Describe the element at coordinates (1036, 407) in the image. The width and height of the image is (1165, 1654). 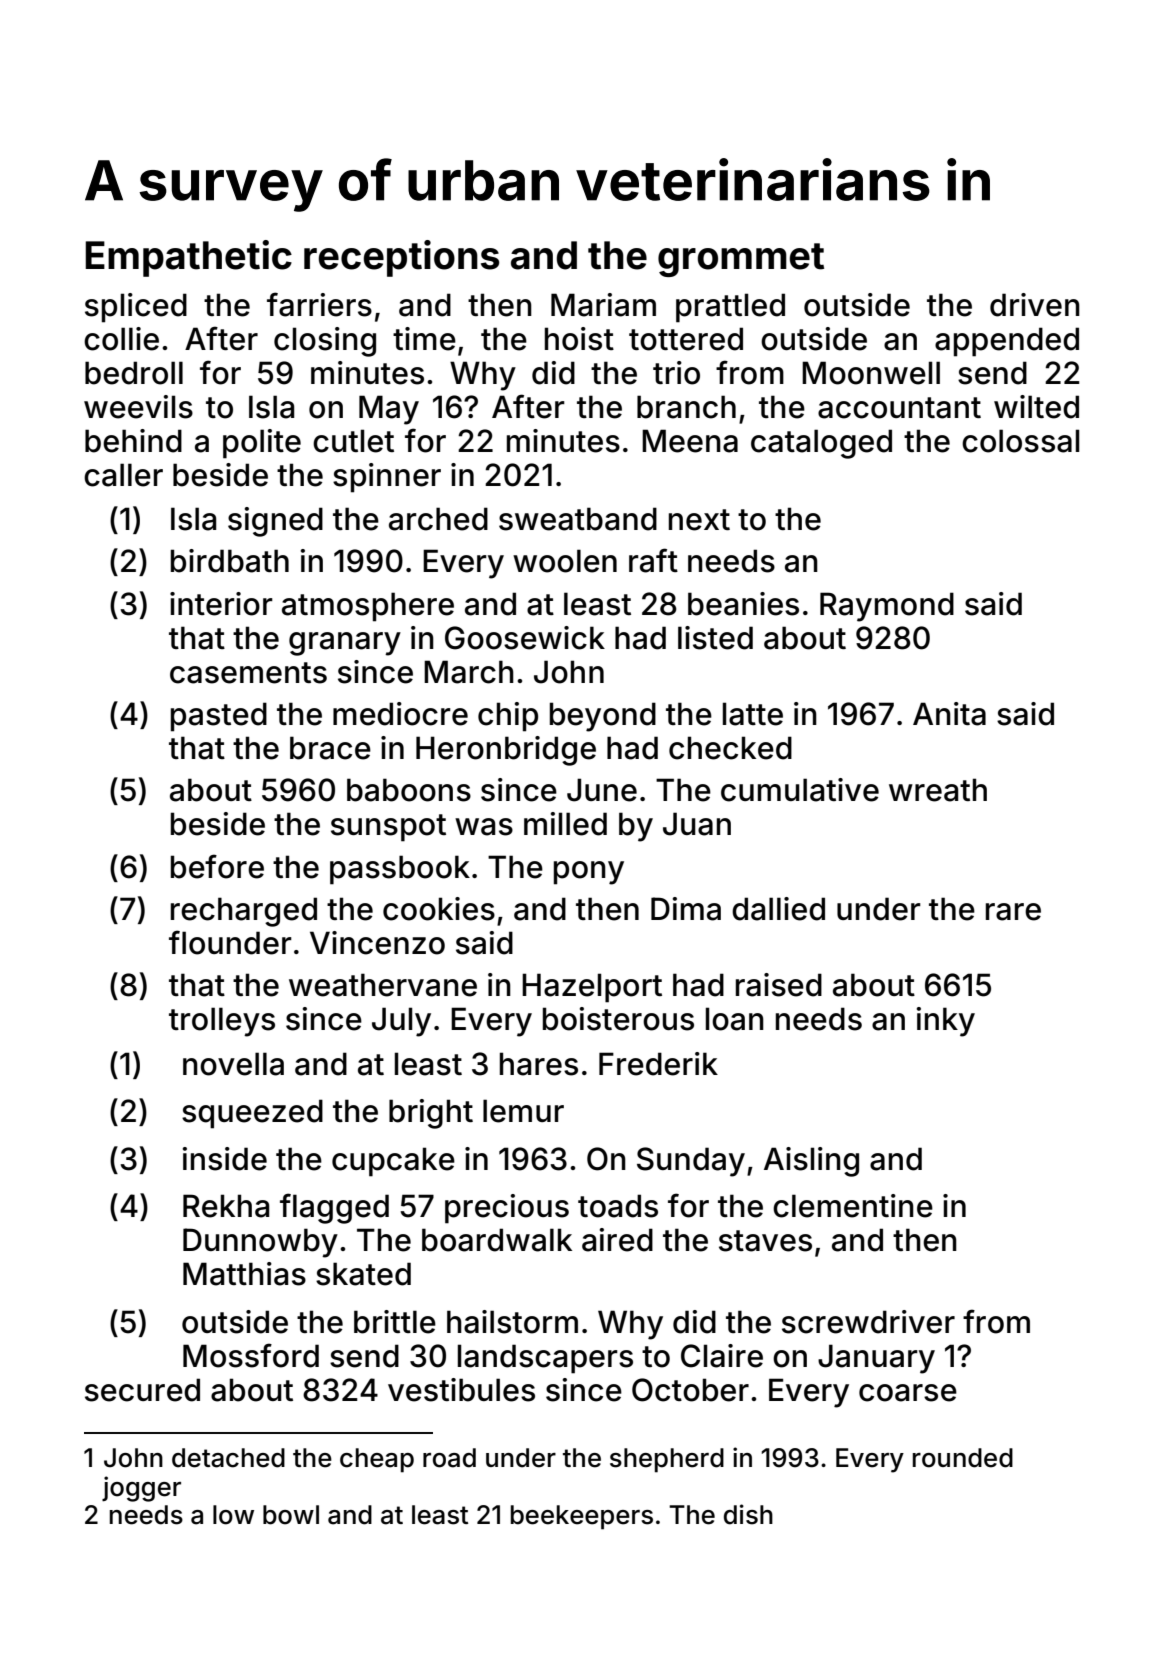
I see `wilted` at that location.
